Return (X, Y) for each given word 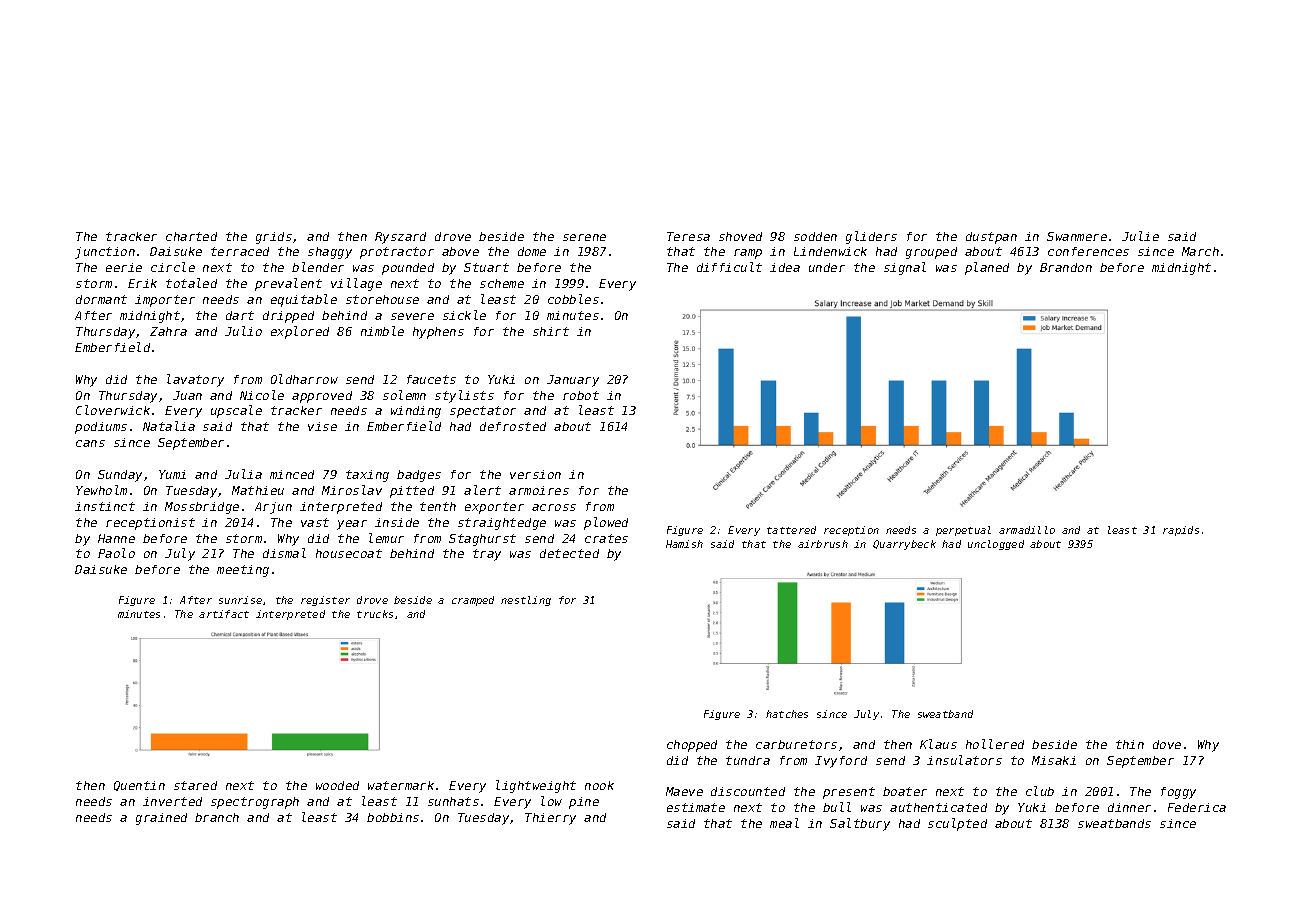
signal (905, 268)
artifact (224, 614)
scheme (502, 283)
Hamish (684, 544)
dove (1167, 744)
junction (105, 253)
